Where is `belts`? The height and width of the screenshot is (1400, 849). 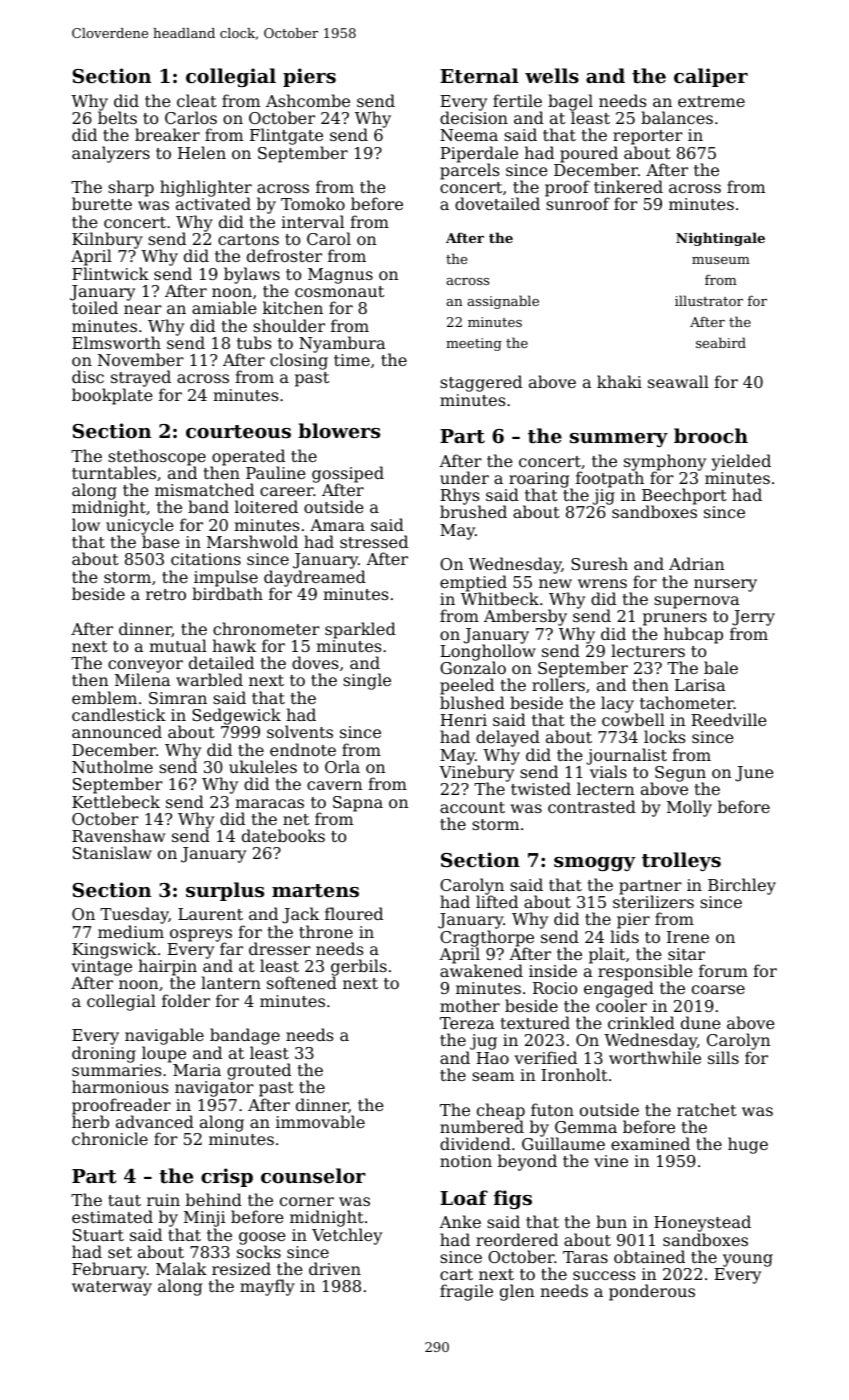
belts is located at coordinates (117, 117).
